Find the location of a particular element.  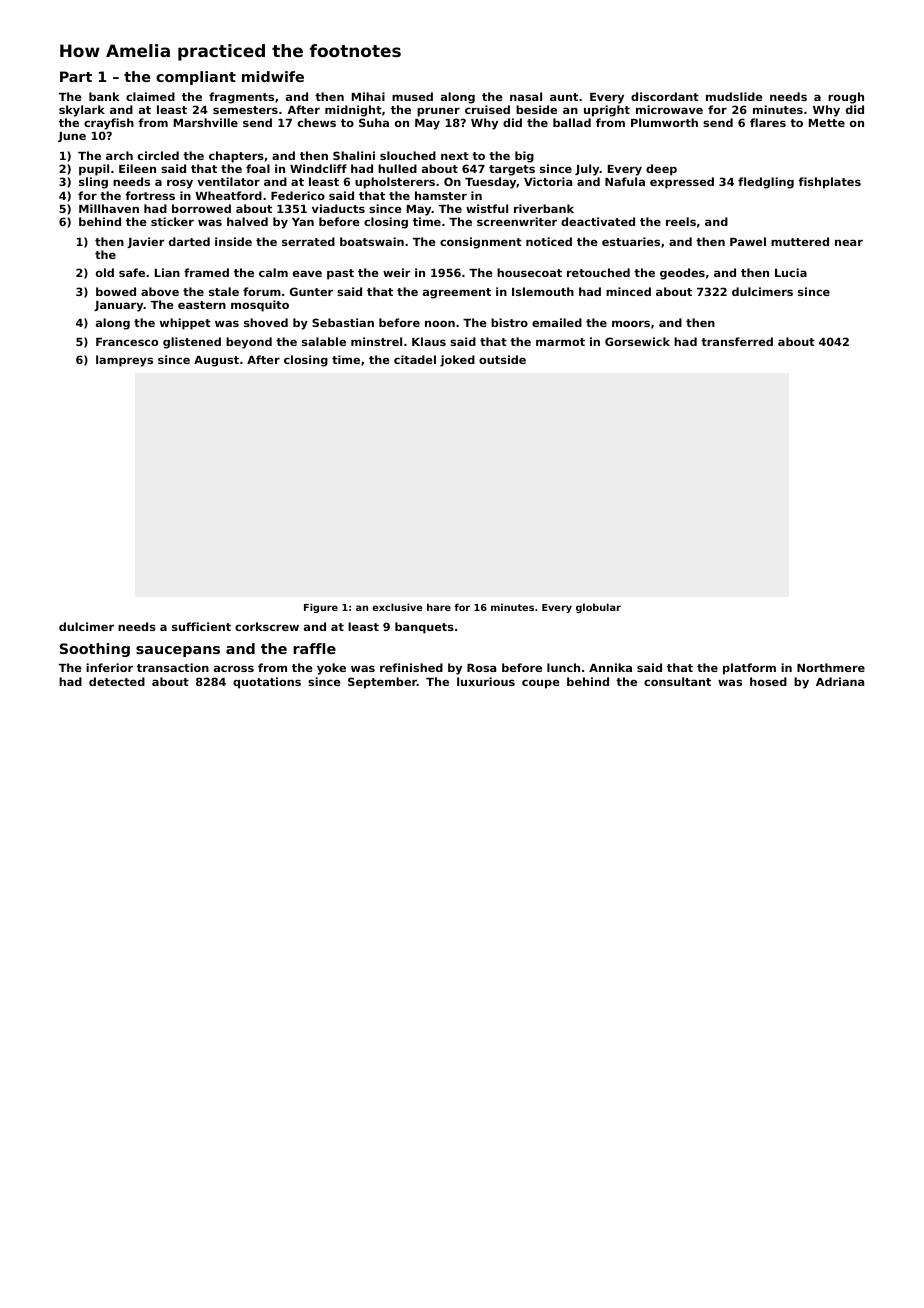

corkscrew is located at coordinates (267, 626).
